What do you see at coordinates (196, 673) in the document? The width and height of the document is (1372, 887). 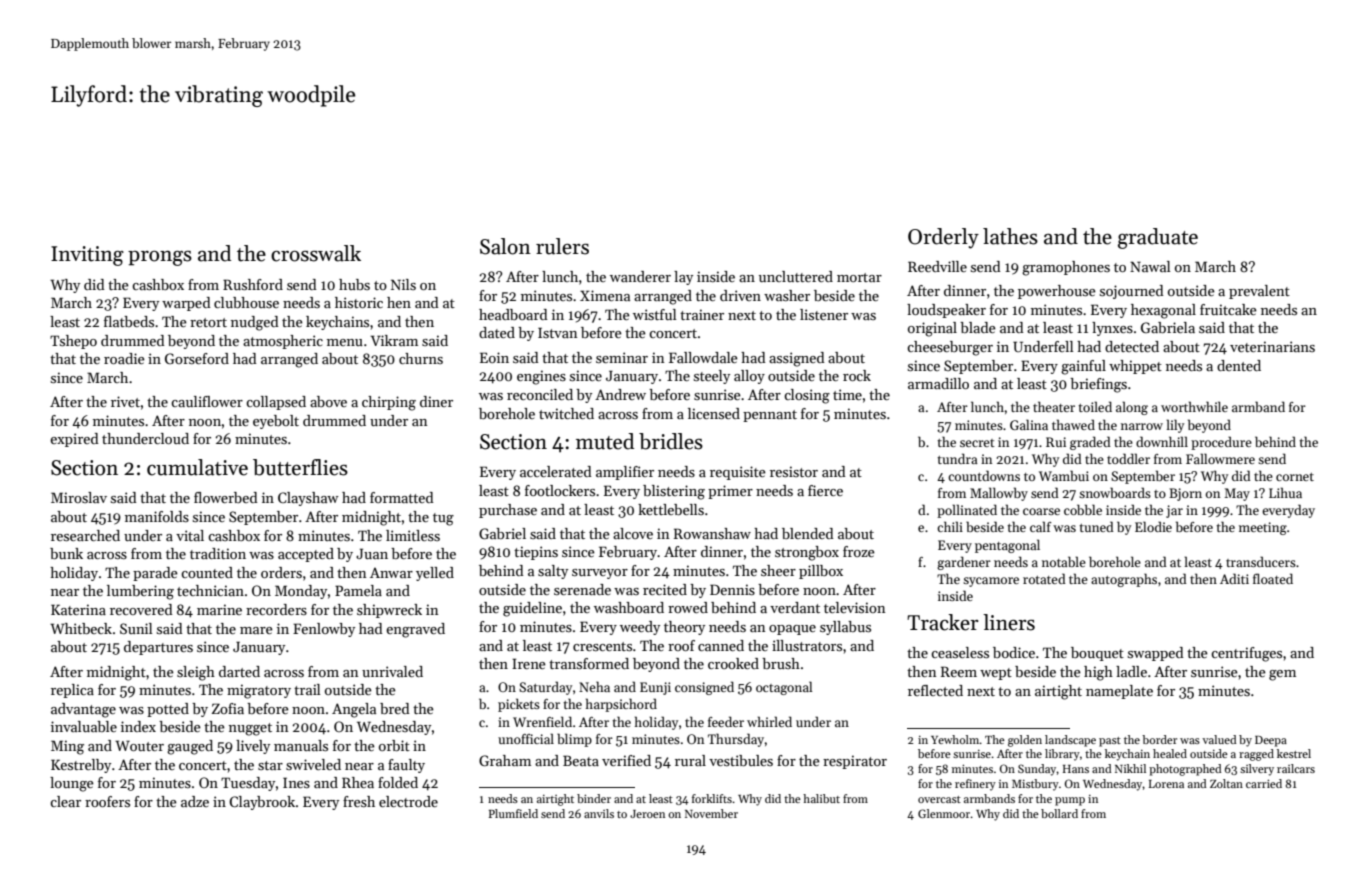 I see `sleigh` at bounding box center [196, 673].
